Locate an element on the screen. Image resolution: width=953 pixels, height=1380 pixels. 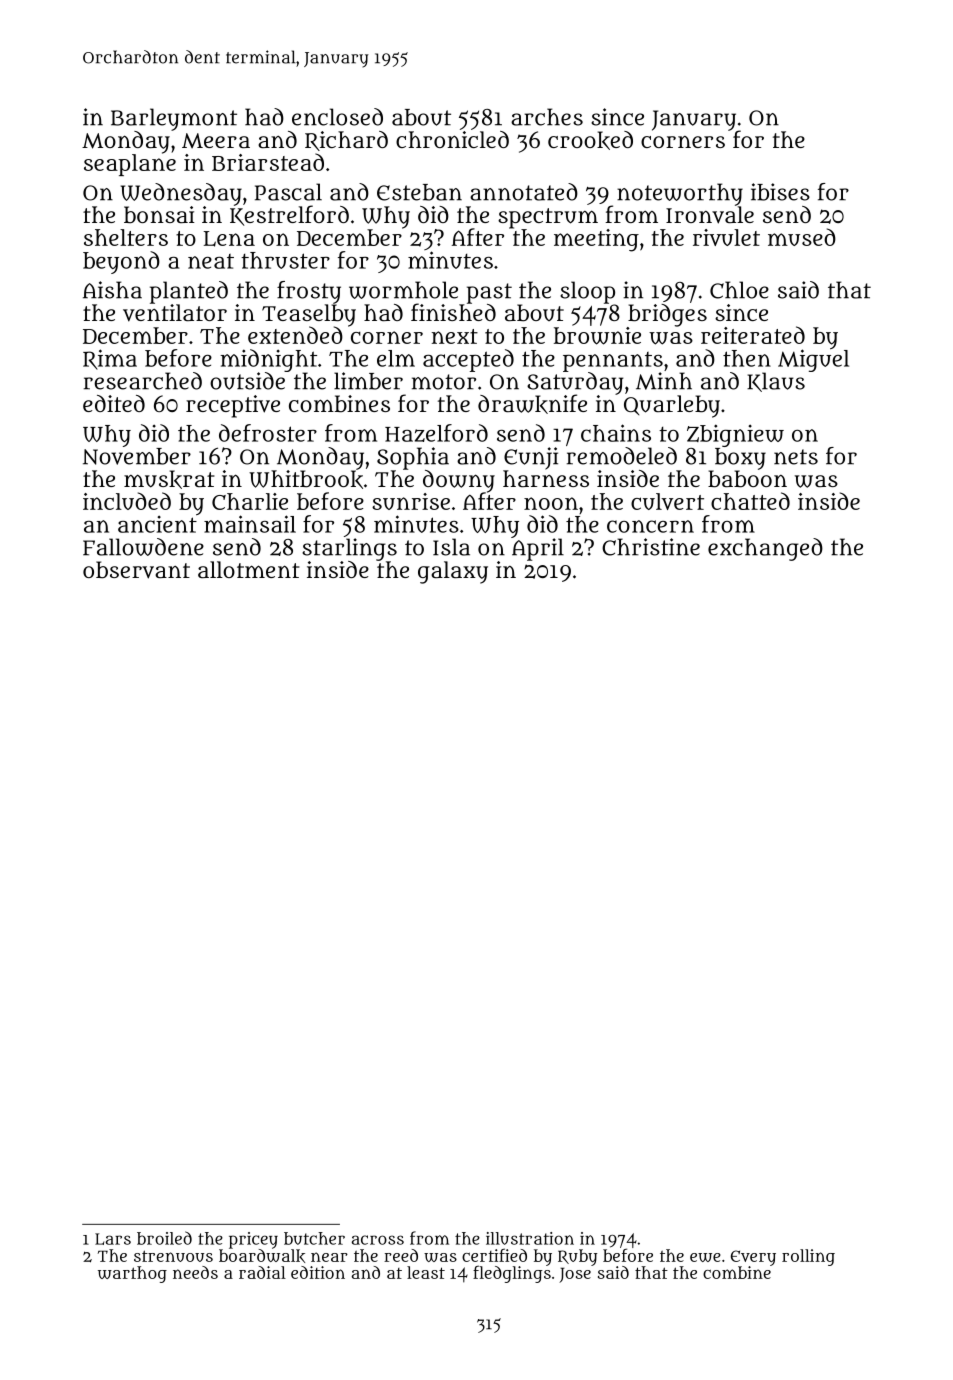
Meera is located at coordinates (216, 140).
